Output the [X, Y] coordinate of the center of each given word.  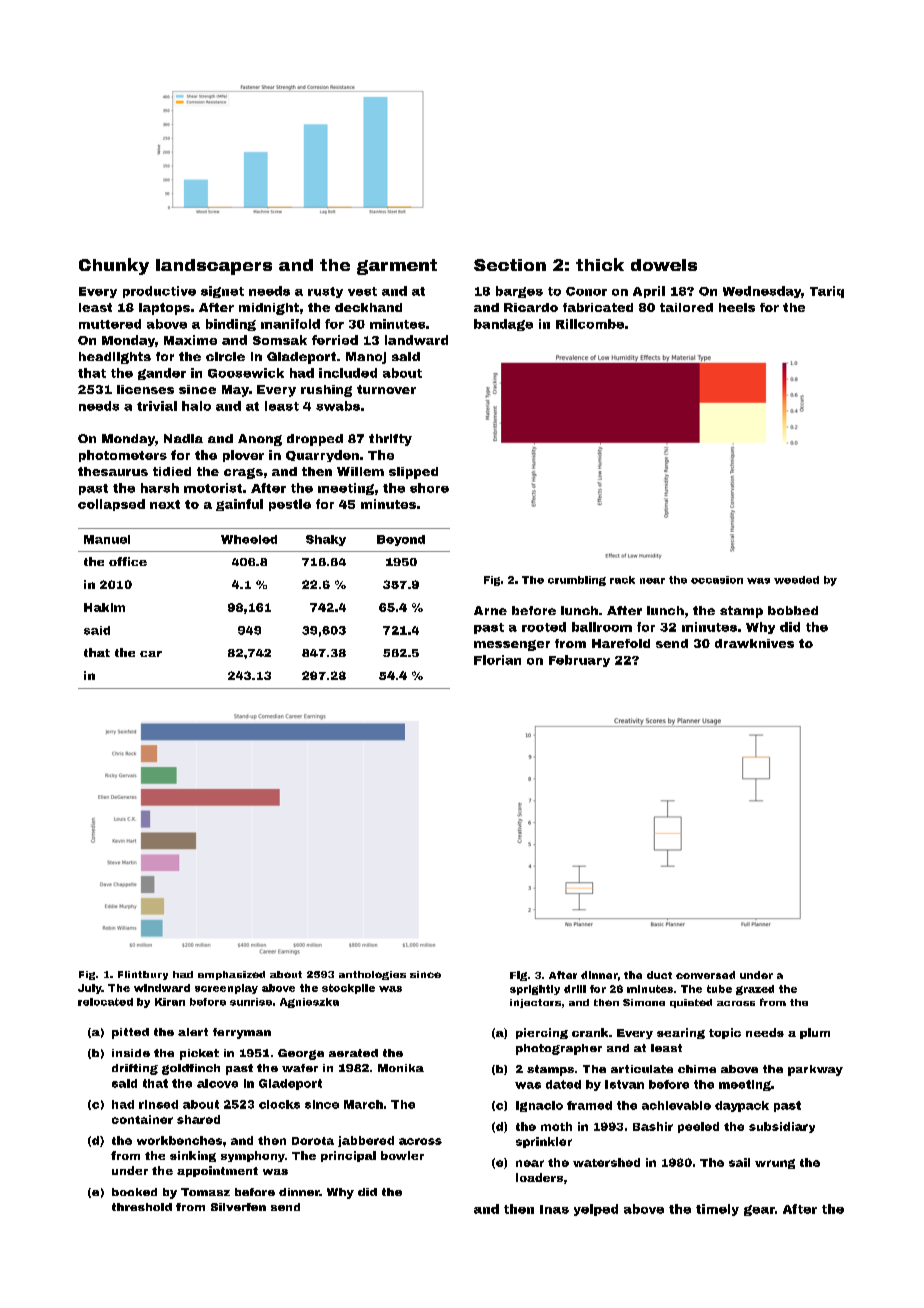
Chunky [114, 266]
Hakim [104, 607]
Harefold [621, 643]
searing [681, 1033]
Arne [490, 610]
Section [510, 265]
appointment [217, 1171]
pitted [130, 1033]
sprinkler [544, 1142]
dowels [664, 265]
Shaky [326, 540]
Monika [401, 1068]
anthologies [372, 975]
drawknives [754, 643]
